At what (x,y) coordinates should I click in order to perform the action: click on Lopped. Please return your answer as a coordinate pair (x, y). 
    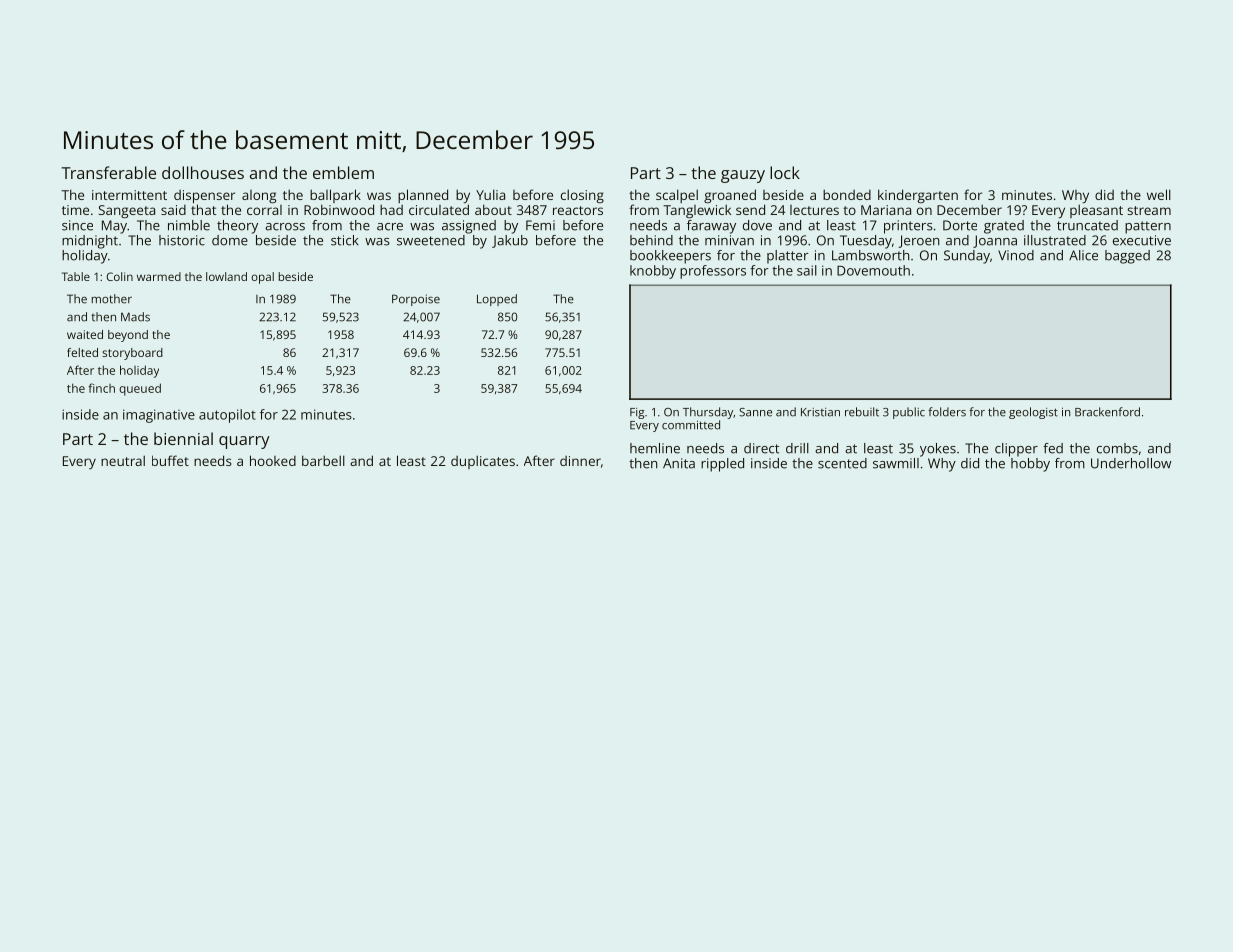
    Looking at the image, I should click on (497, 300).
